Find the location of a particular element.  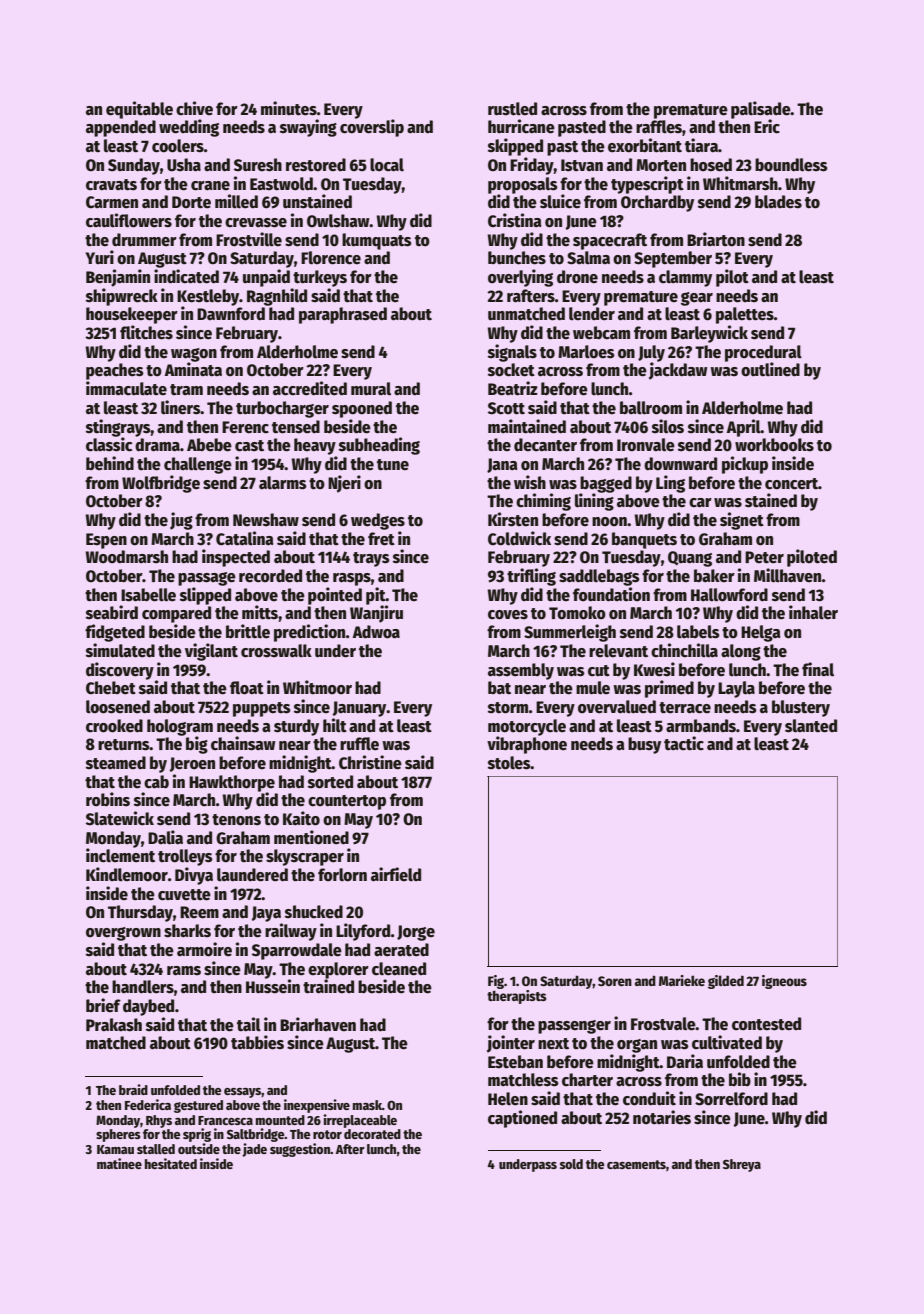

sluice is located at coordinates (560, 201).
